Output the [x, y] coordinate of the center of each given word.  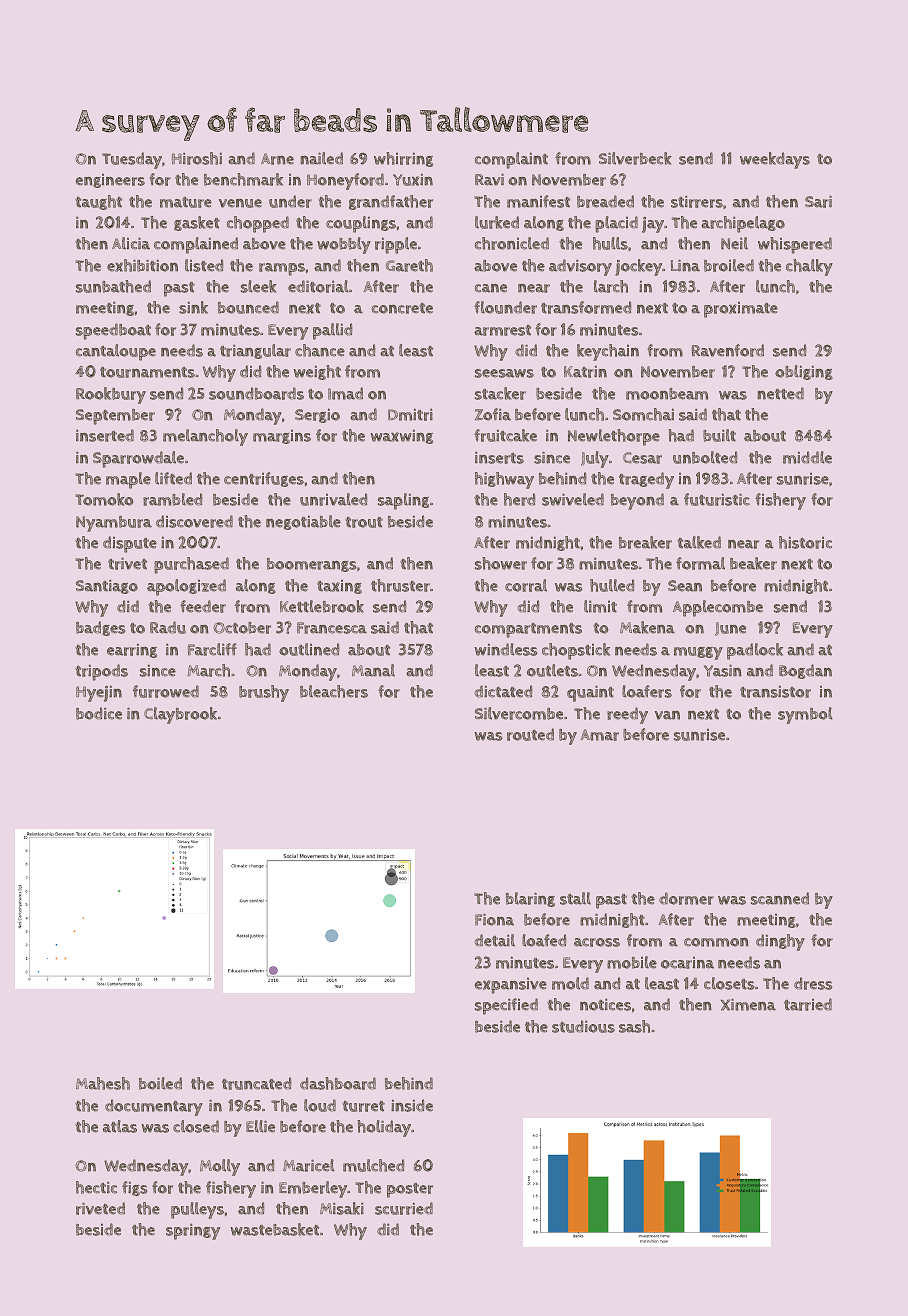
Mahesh [103, 1083]
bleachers [334, 691]
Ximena [748, 1004]
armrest [502, 330]
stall [575, 898]
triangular [255, 351]
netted [781, 393]
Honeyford [345, 181]
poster [410, 1190]
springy [193, 1231]
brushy [264, 693]
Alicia [131, 243]
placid [616, 224]
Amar [600, 735]
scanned [780, 898]
